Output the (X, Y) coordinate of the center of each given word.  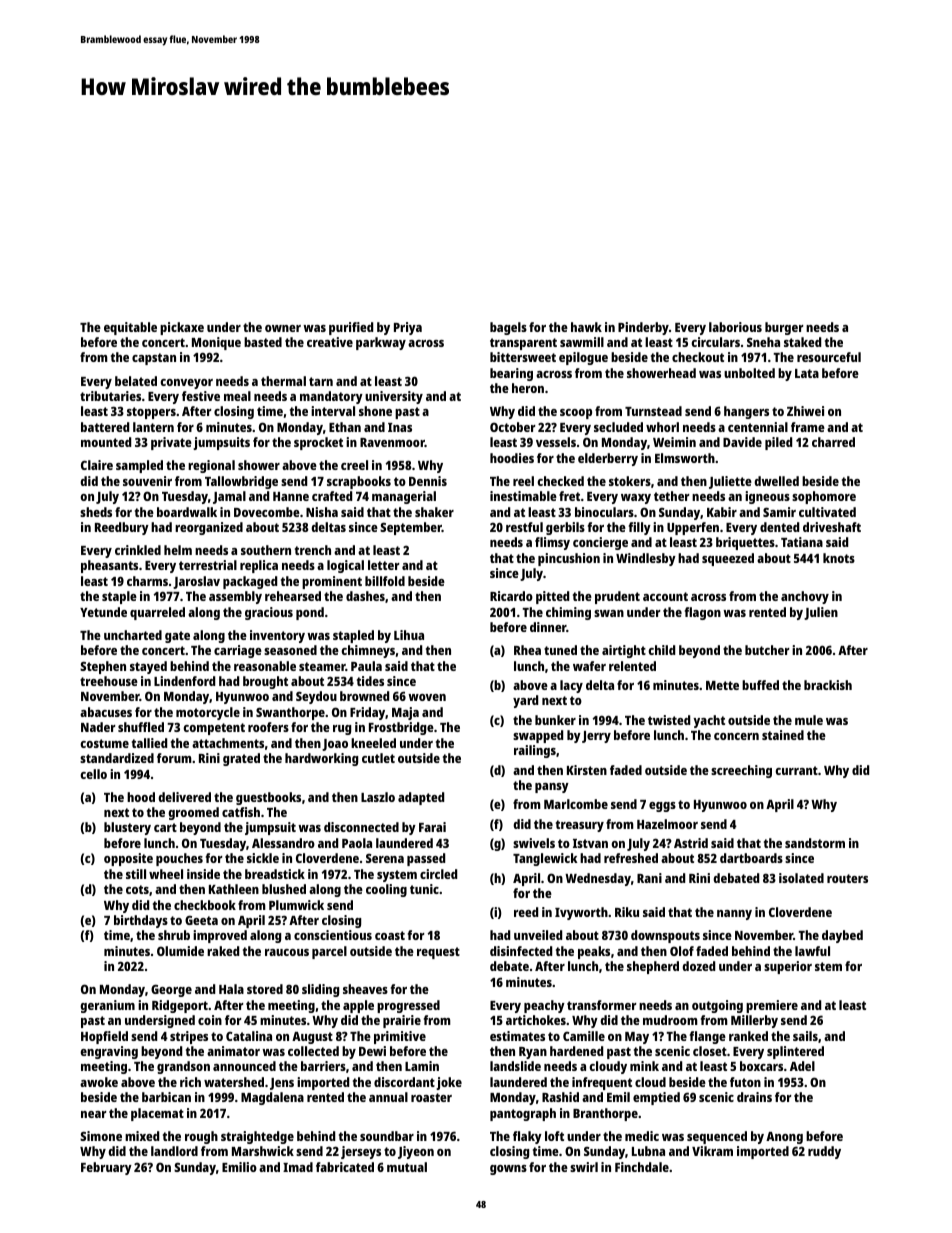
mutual (407, 1167)
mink (644, 1066)
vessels (556, 442)
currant (796, 770)
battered (105, 427)
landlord (174, 1151)
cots (137, 889)
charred (833, 442)
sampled (139, 466)
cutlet (378, 758)
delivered (184, 797)
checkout (698, 357)
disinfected (521, 951)
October (513, 427)
